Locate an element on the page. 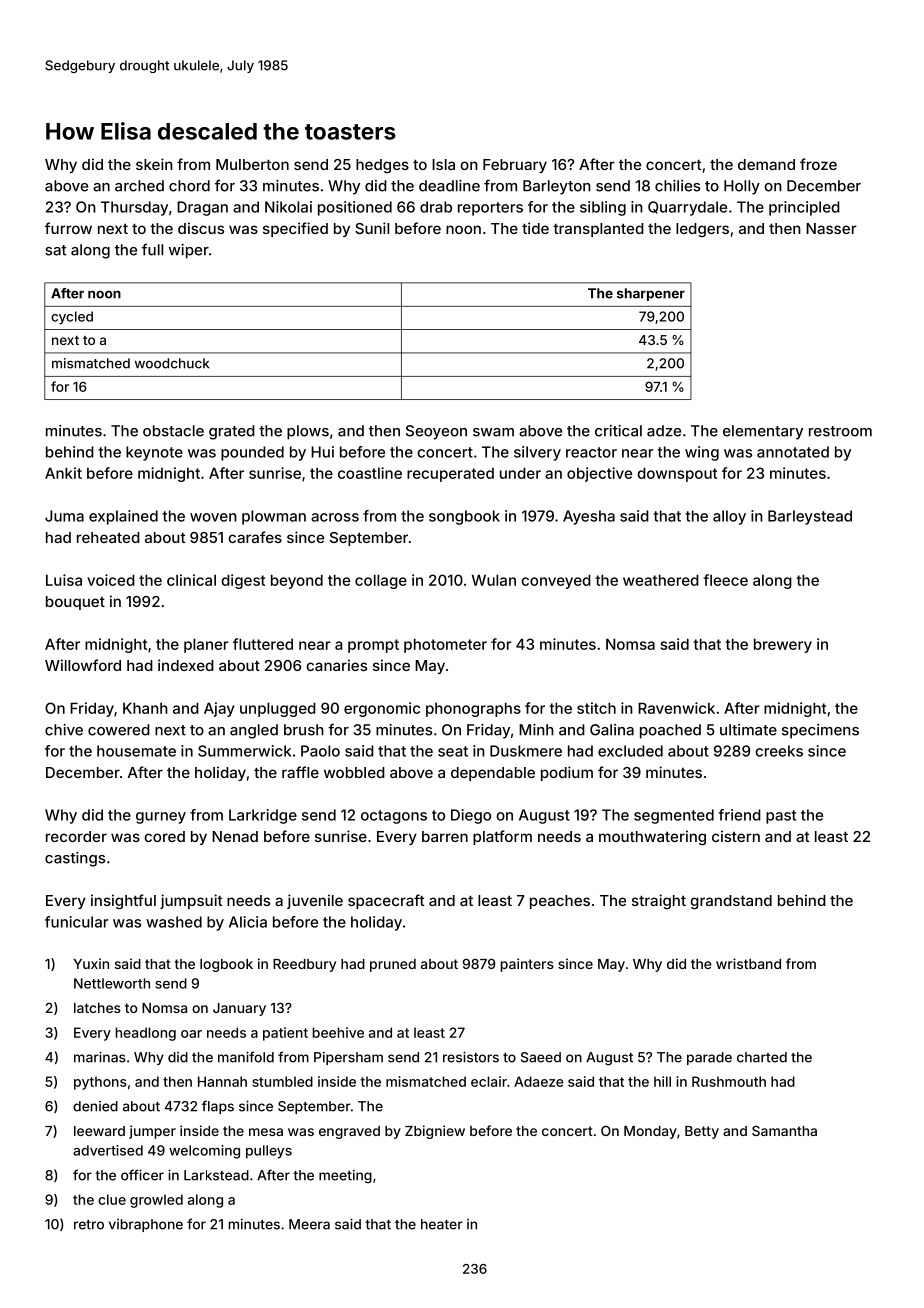  Holly is located at coordinates (742, 187).
